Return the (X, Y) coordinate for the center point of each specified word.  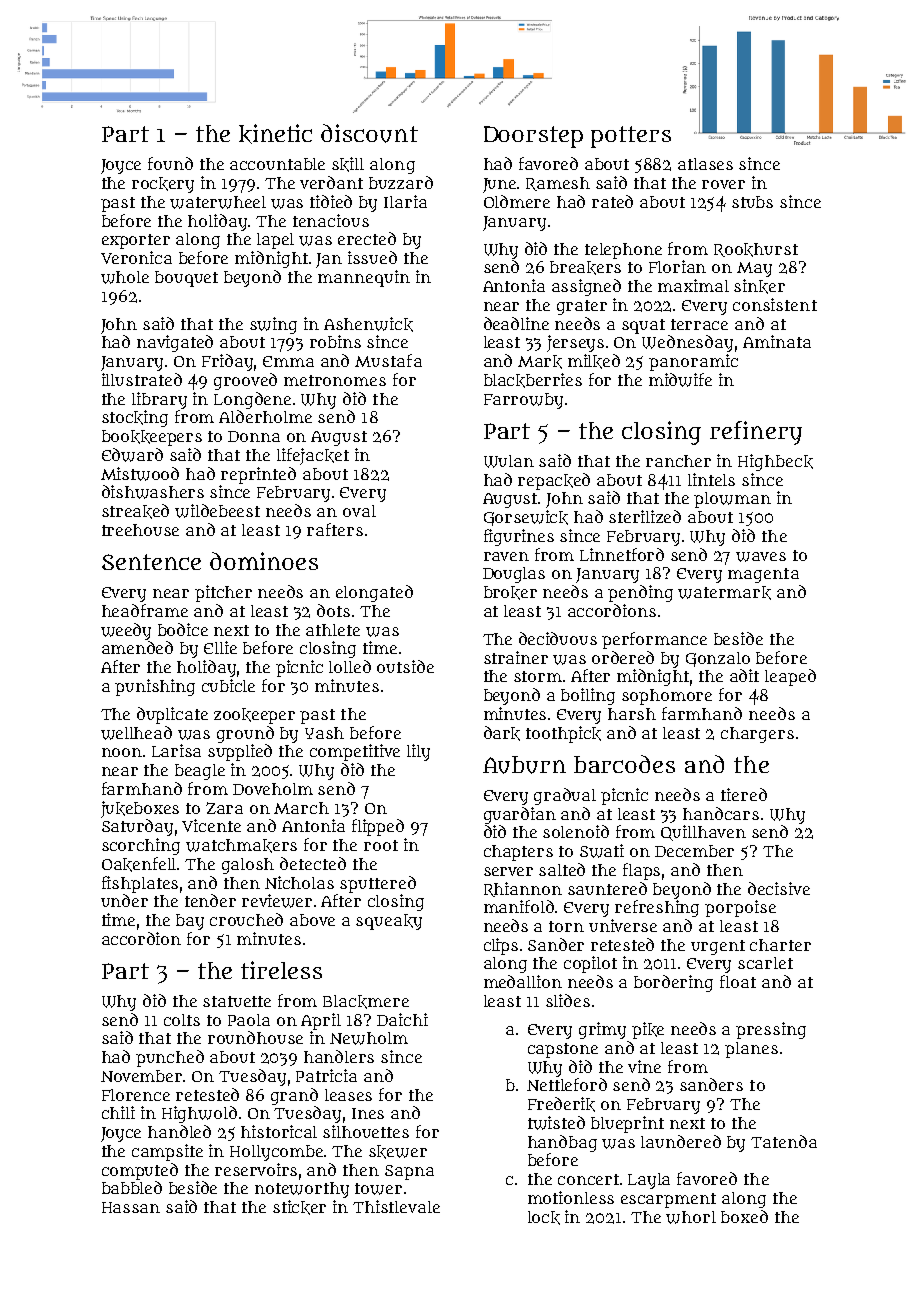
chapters (518, 853)
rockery (163, 185)
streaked (135, 511)
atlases (705, 164)
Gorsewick (526, 518)
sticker (299, 1207)
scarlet (765, 963)
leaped (790, 677)
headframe (145, 610)
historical (279, 1131)
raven (506, 556)
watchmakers (241, 846)
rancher (678, 461)
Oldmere (517, 201)
